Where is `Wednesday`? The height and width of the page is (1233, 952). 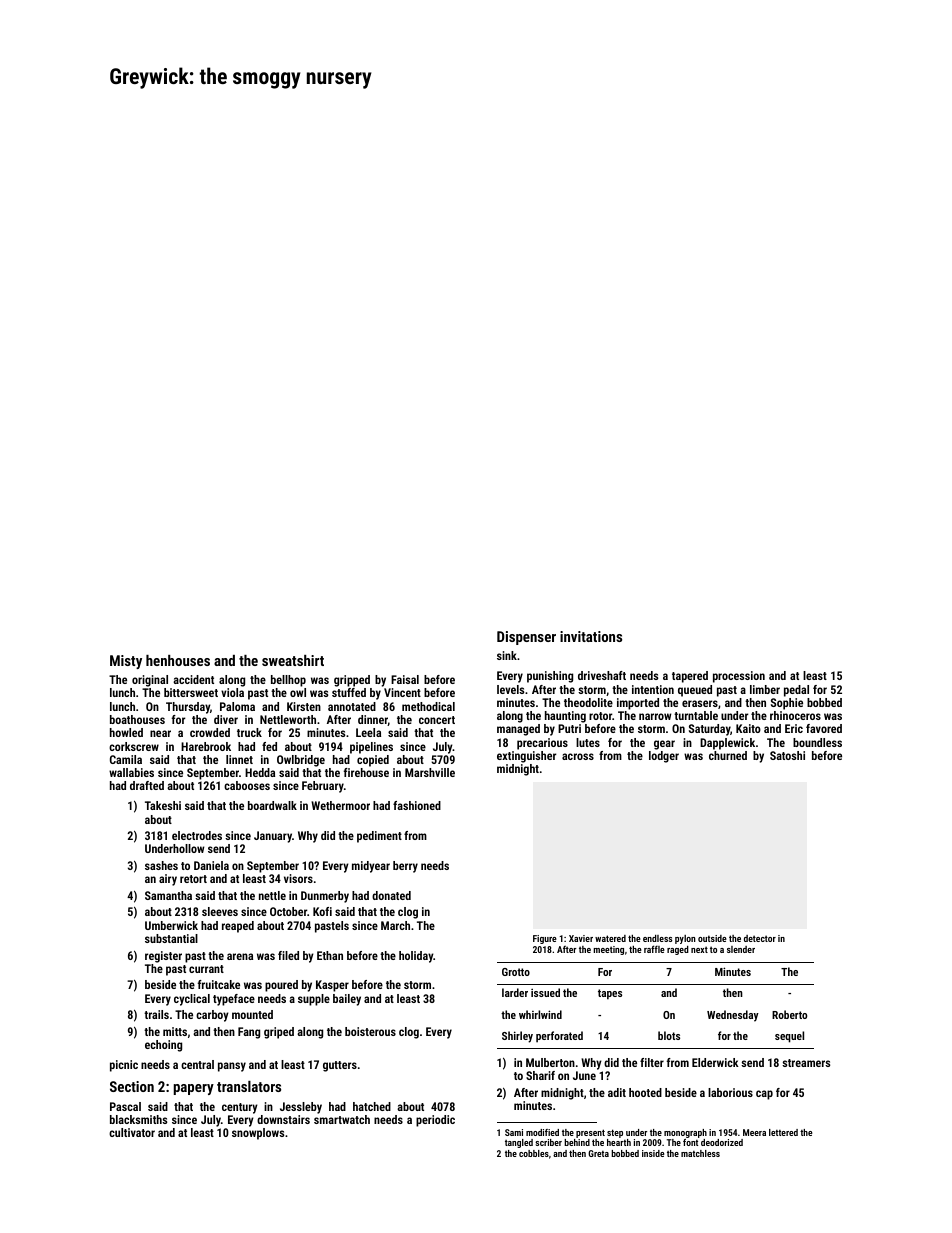
Wednesday is located at coordinates (733, 1016).
